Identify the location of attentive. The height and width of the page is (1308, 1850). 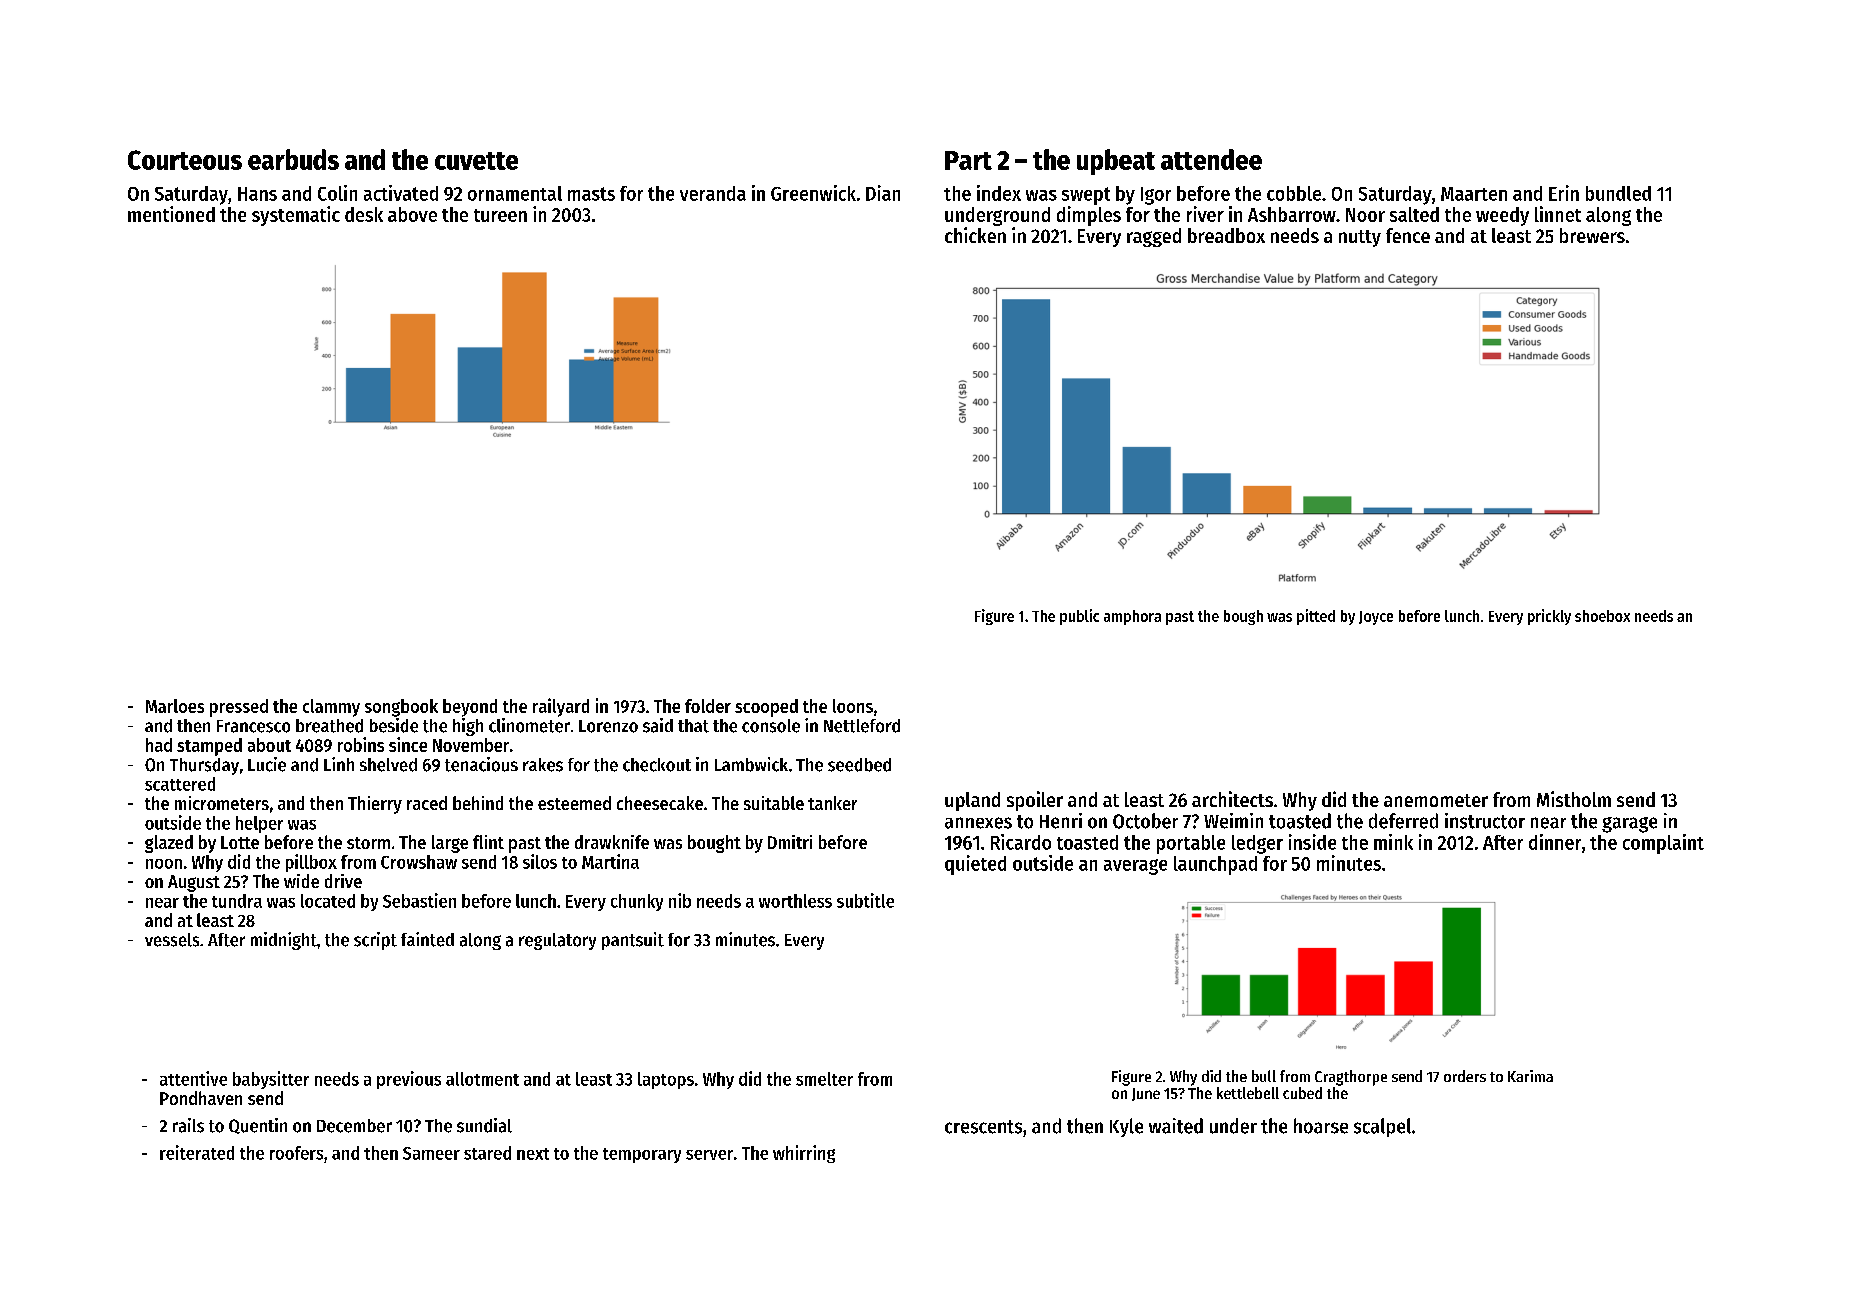
(193, 1078).
